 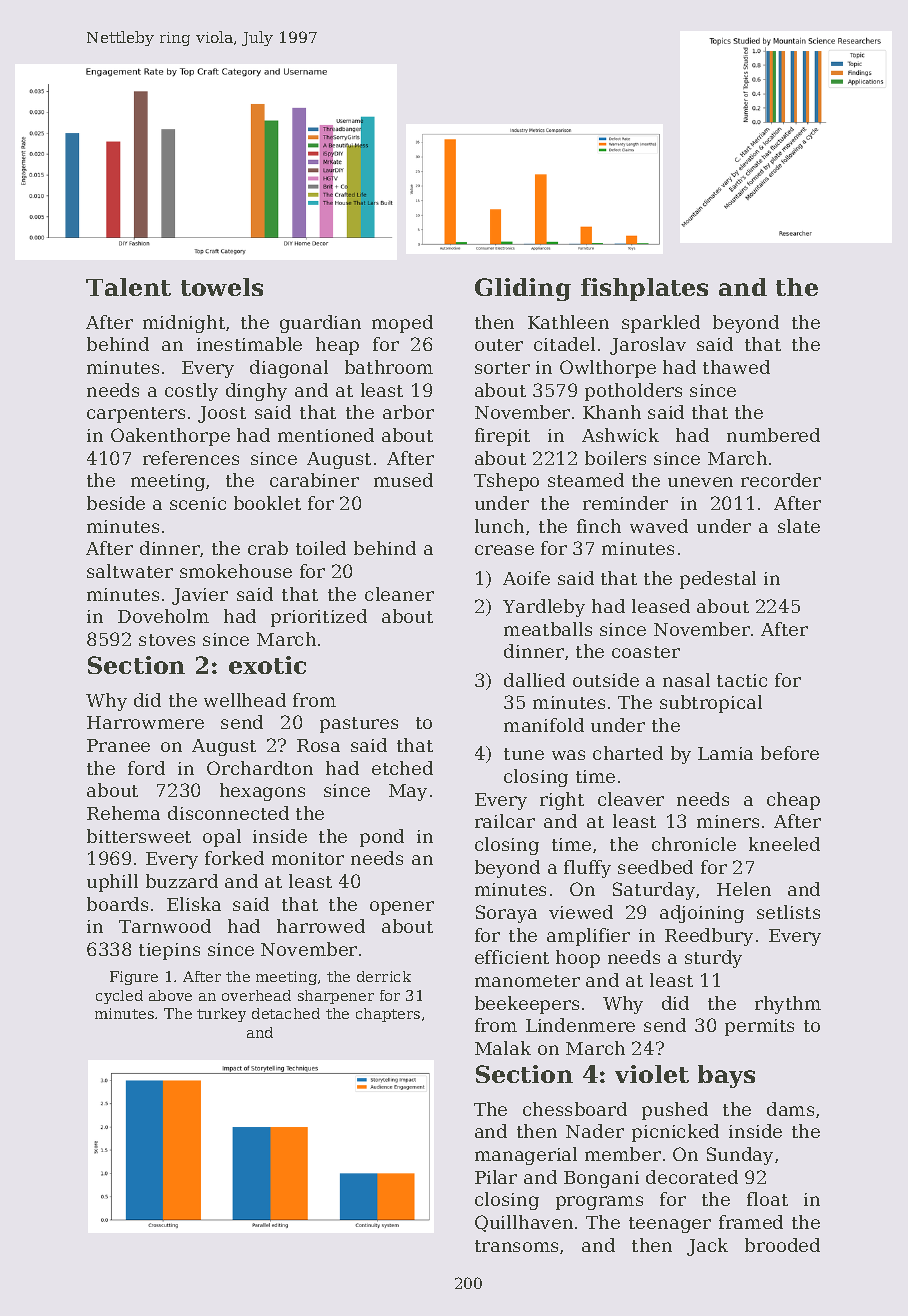 I want to click on lunch, so click(x=499, y=526).
